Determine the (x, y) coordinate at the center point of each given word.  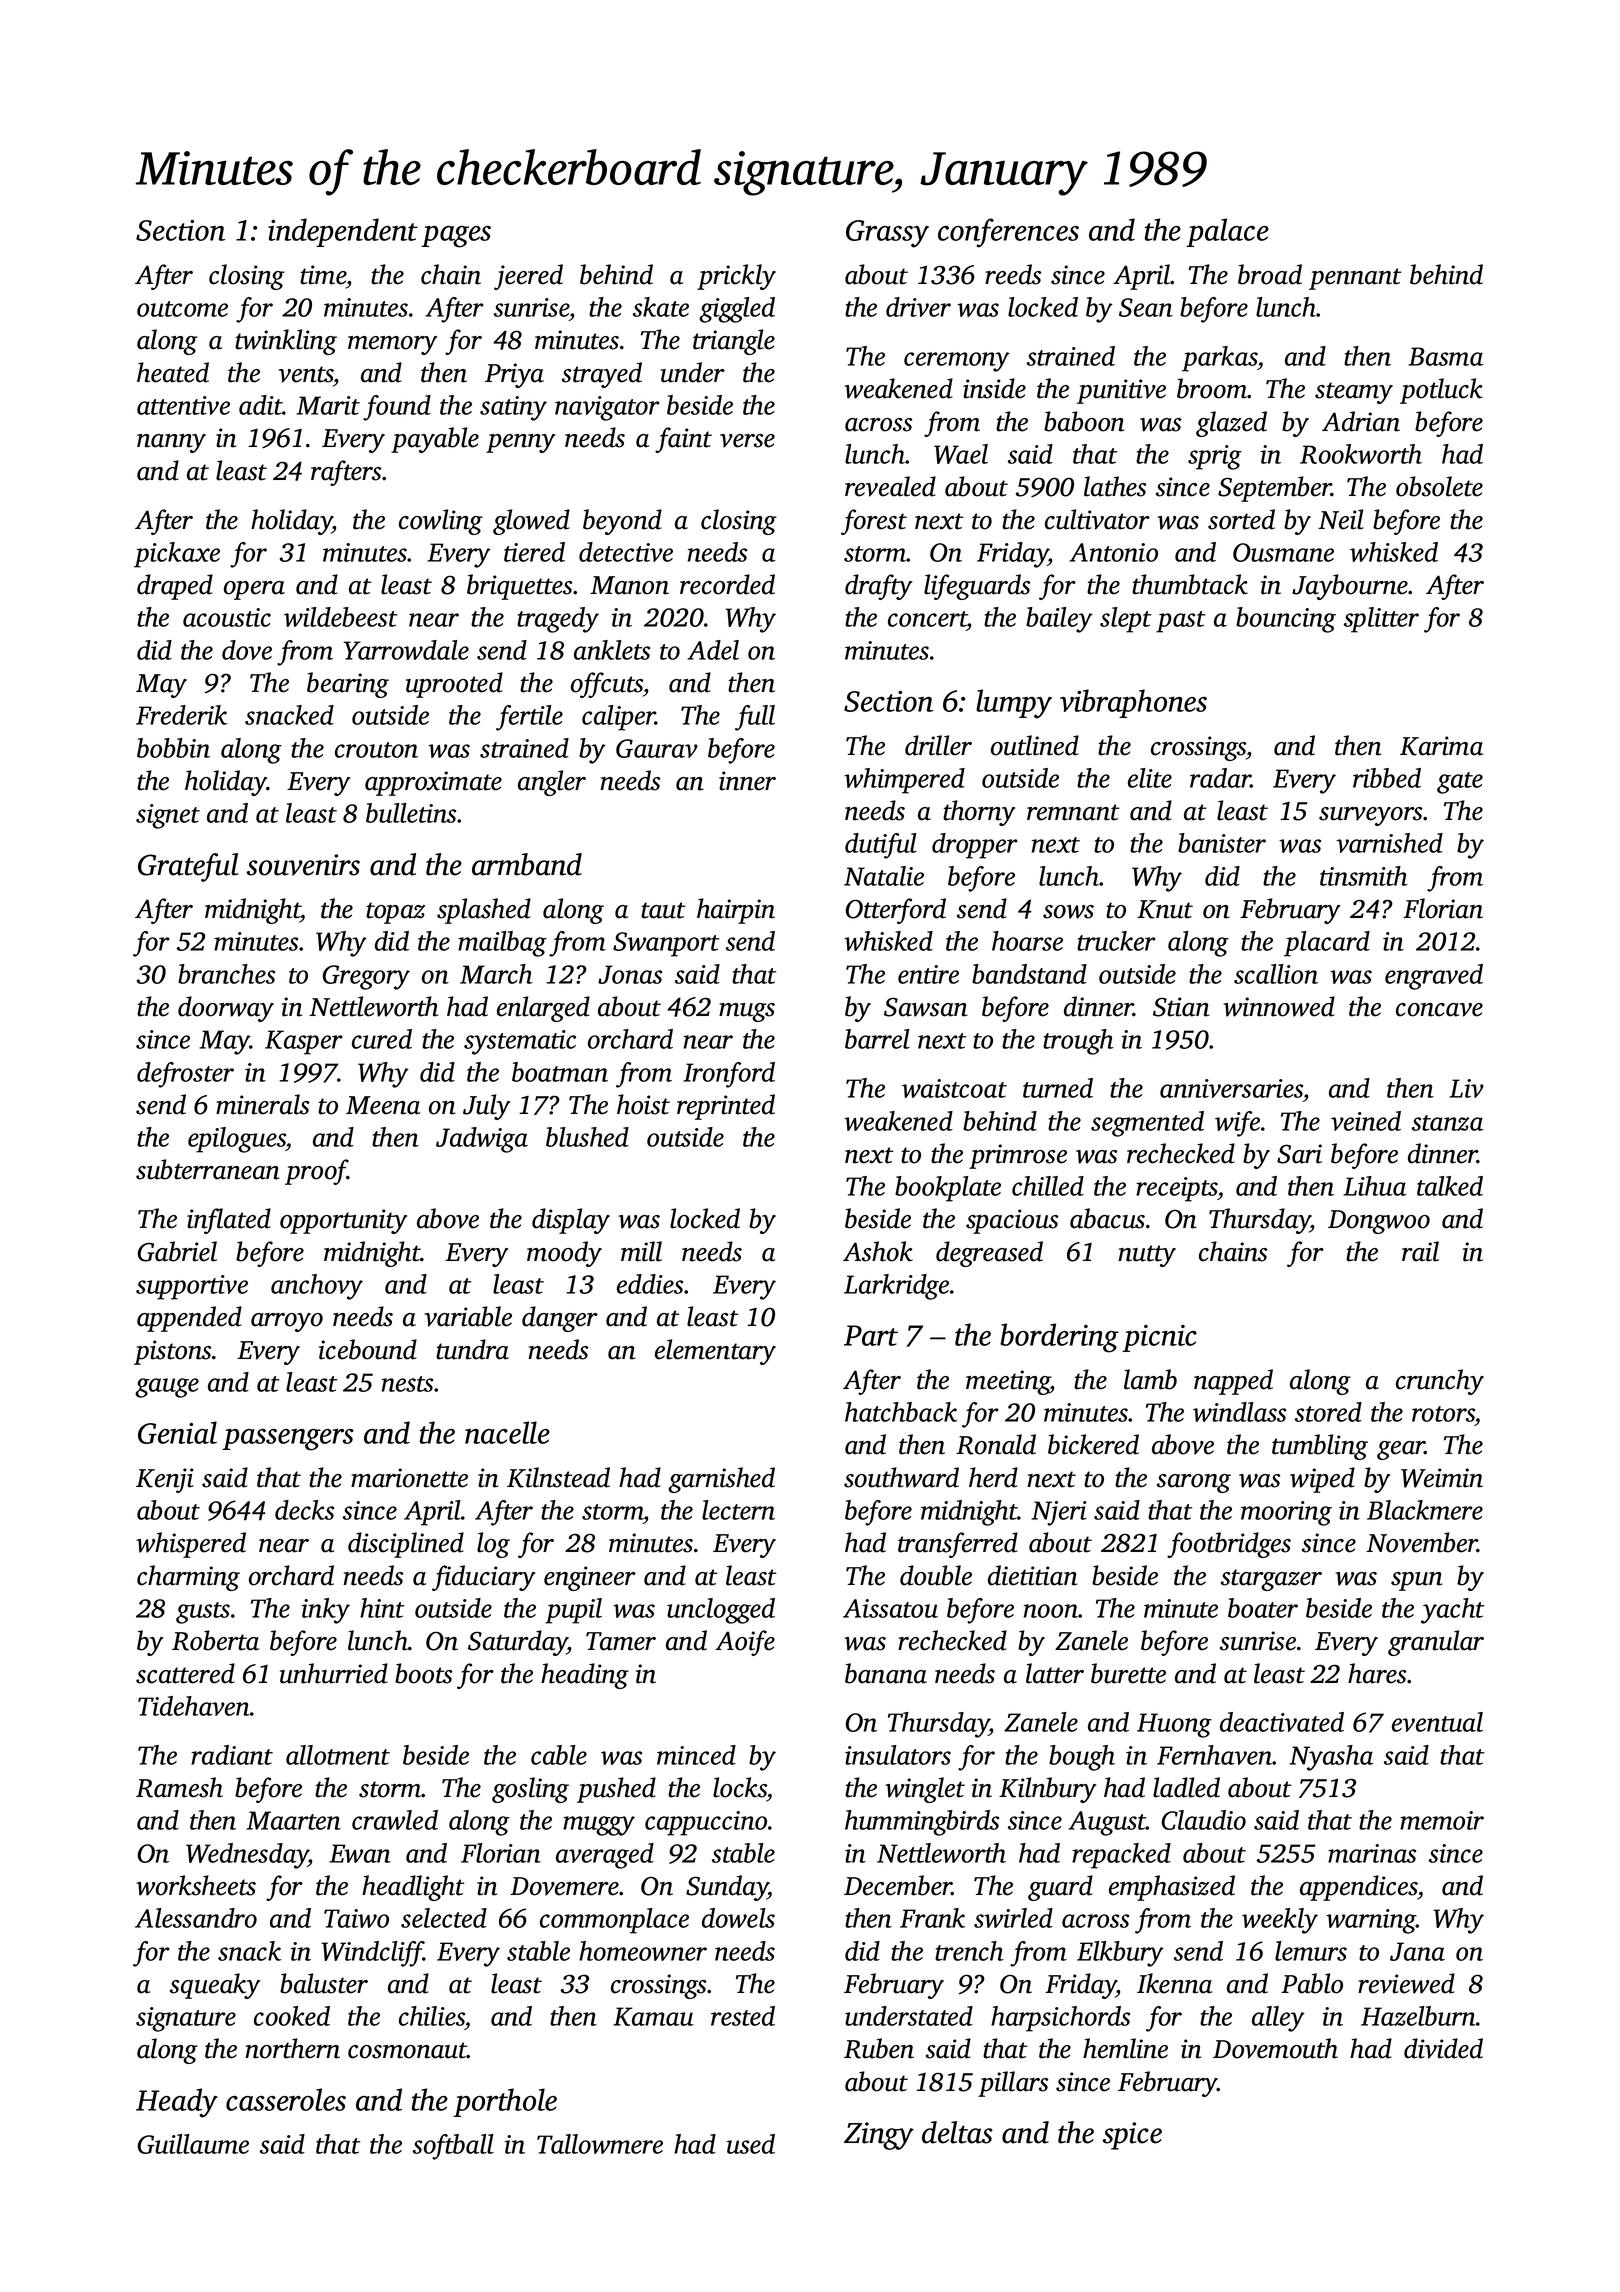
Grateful (188, 867)
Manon (629, 585)
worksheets (196, 1885)
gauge (167, 1388)
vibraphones (1133, 703)
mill (641, 1251)
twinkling (286, 342)
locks (740, 1787)
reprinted (726, 1107)
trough (1078, 1042)
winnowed (1279, 1006)
